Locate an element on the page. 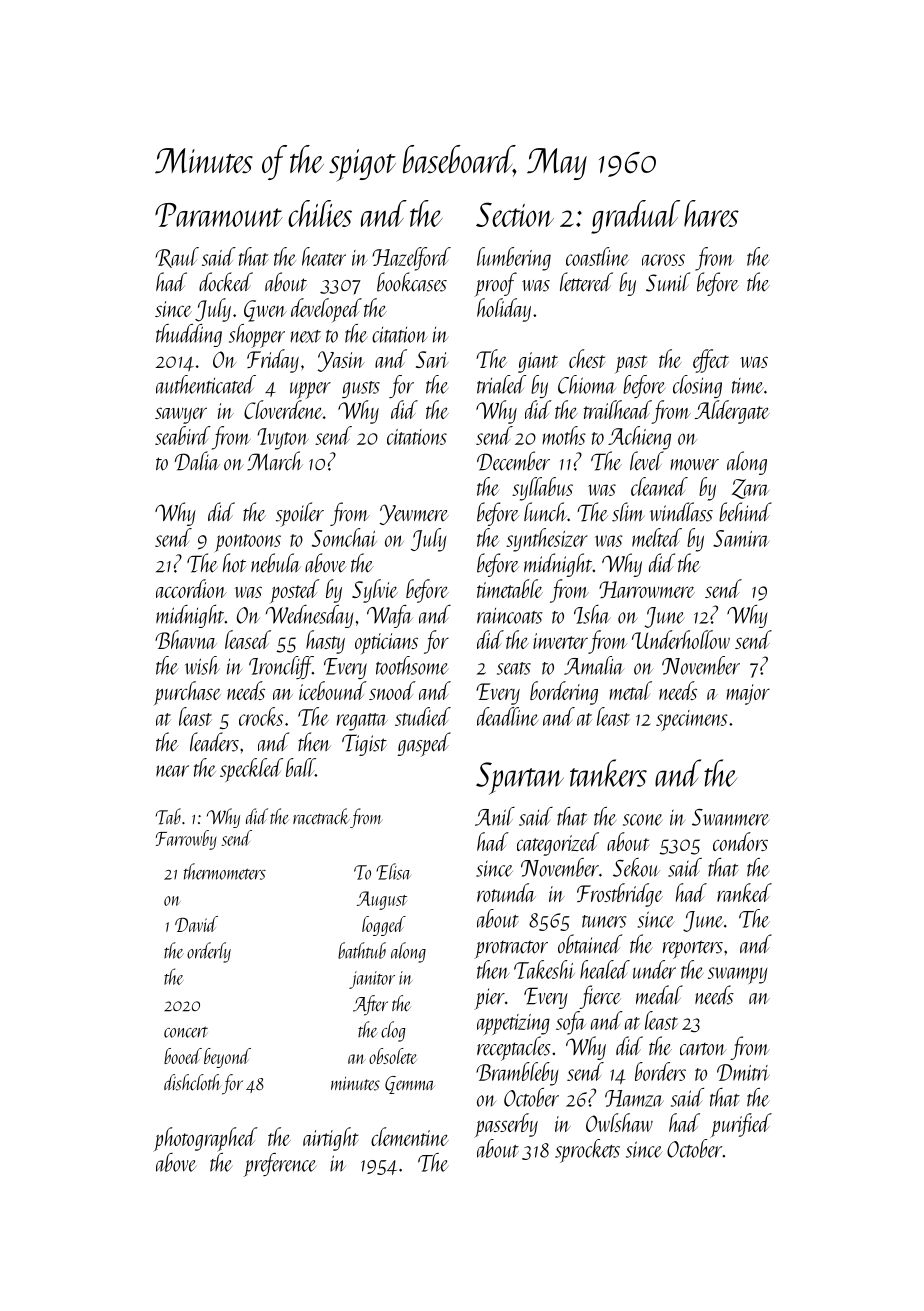  Takeshi is located at coordinates (544, 969).
